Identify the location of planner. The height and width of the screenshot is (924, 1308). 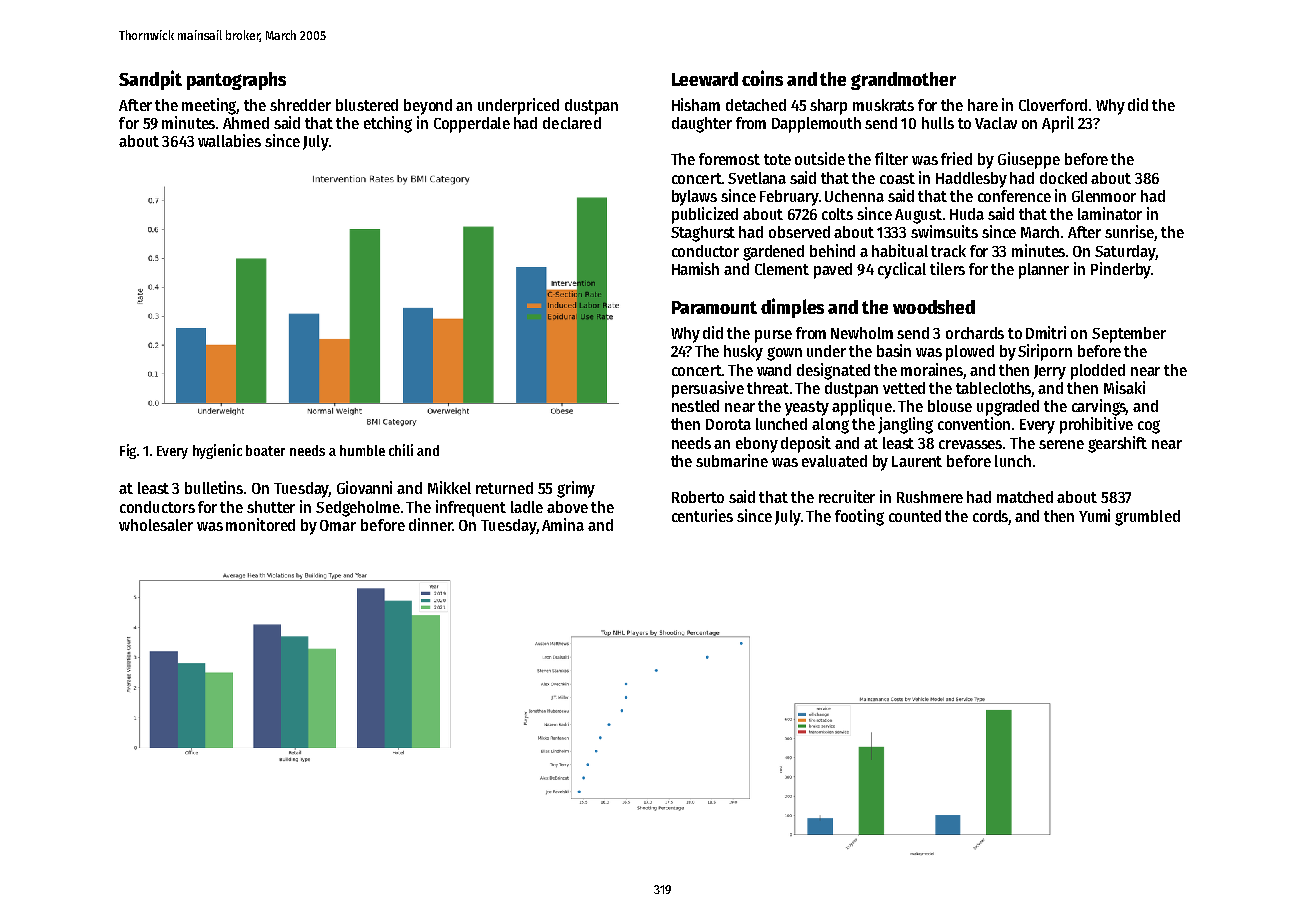
(1044, 271).
